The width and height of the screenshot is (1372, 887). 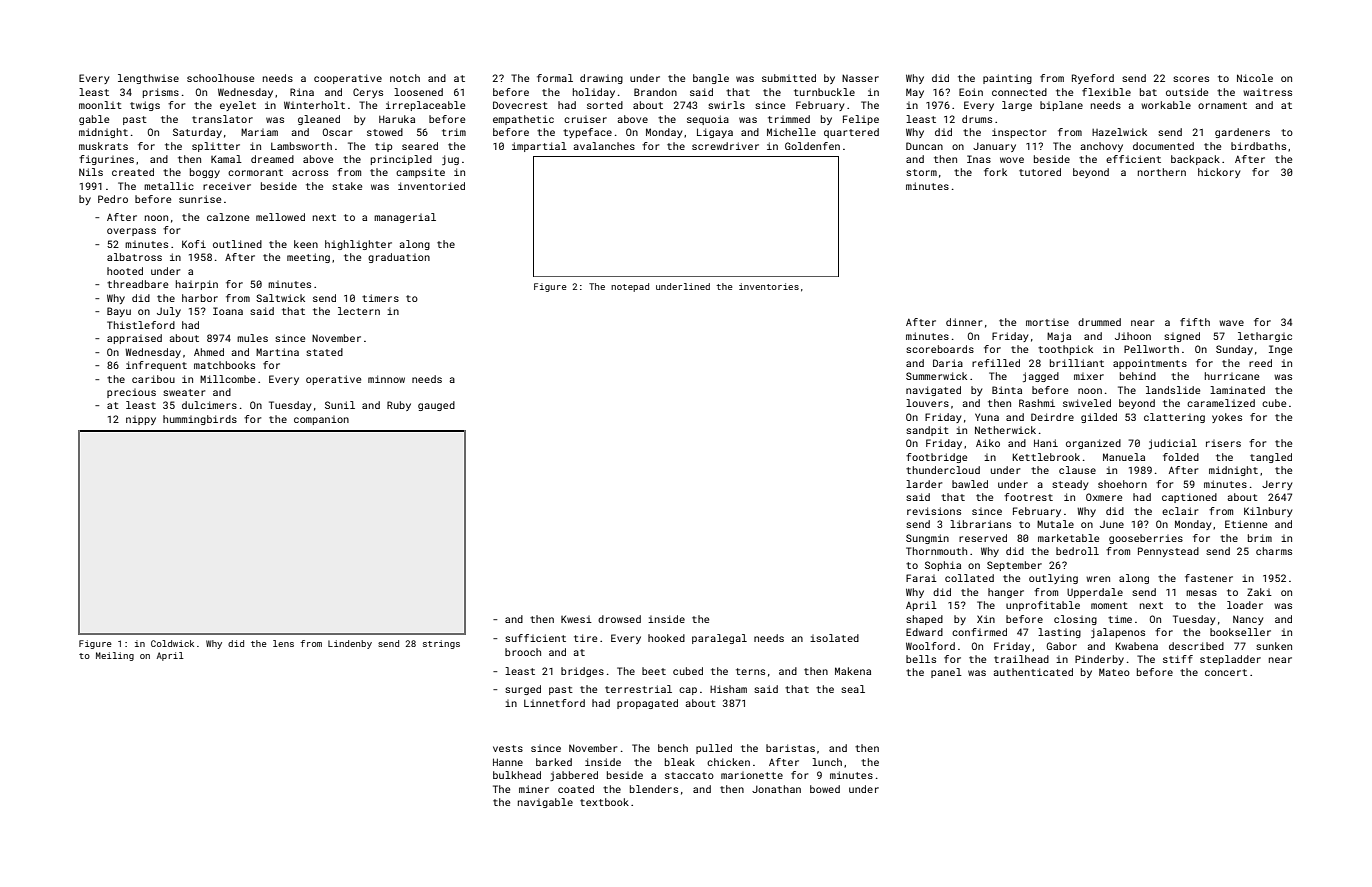 What do you see at coordinates (508, 748) in the screenshot?
I see `vests` at bounding box center [508, 748].
